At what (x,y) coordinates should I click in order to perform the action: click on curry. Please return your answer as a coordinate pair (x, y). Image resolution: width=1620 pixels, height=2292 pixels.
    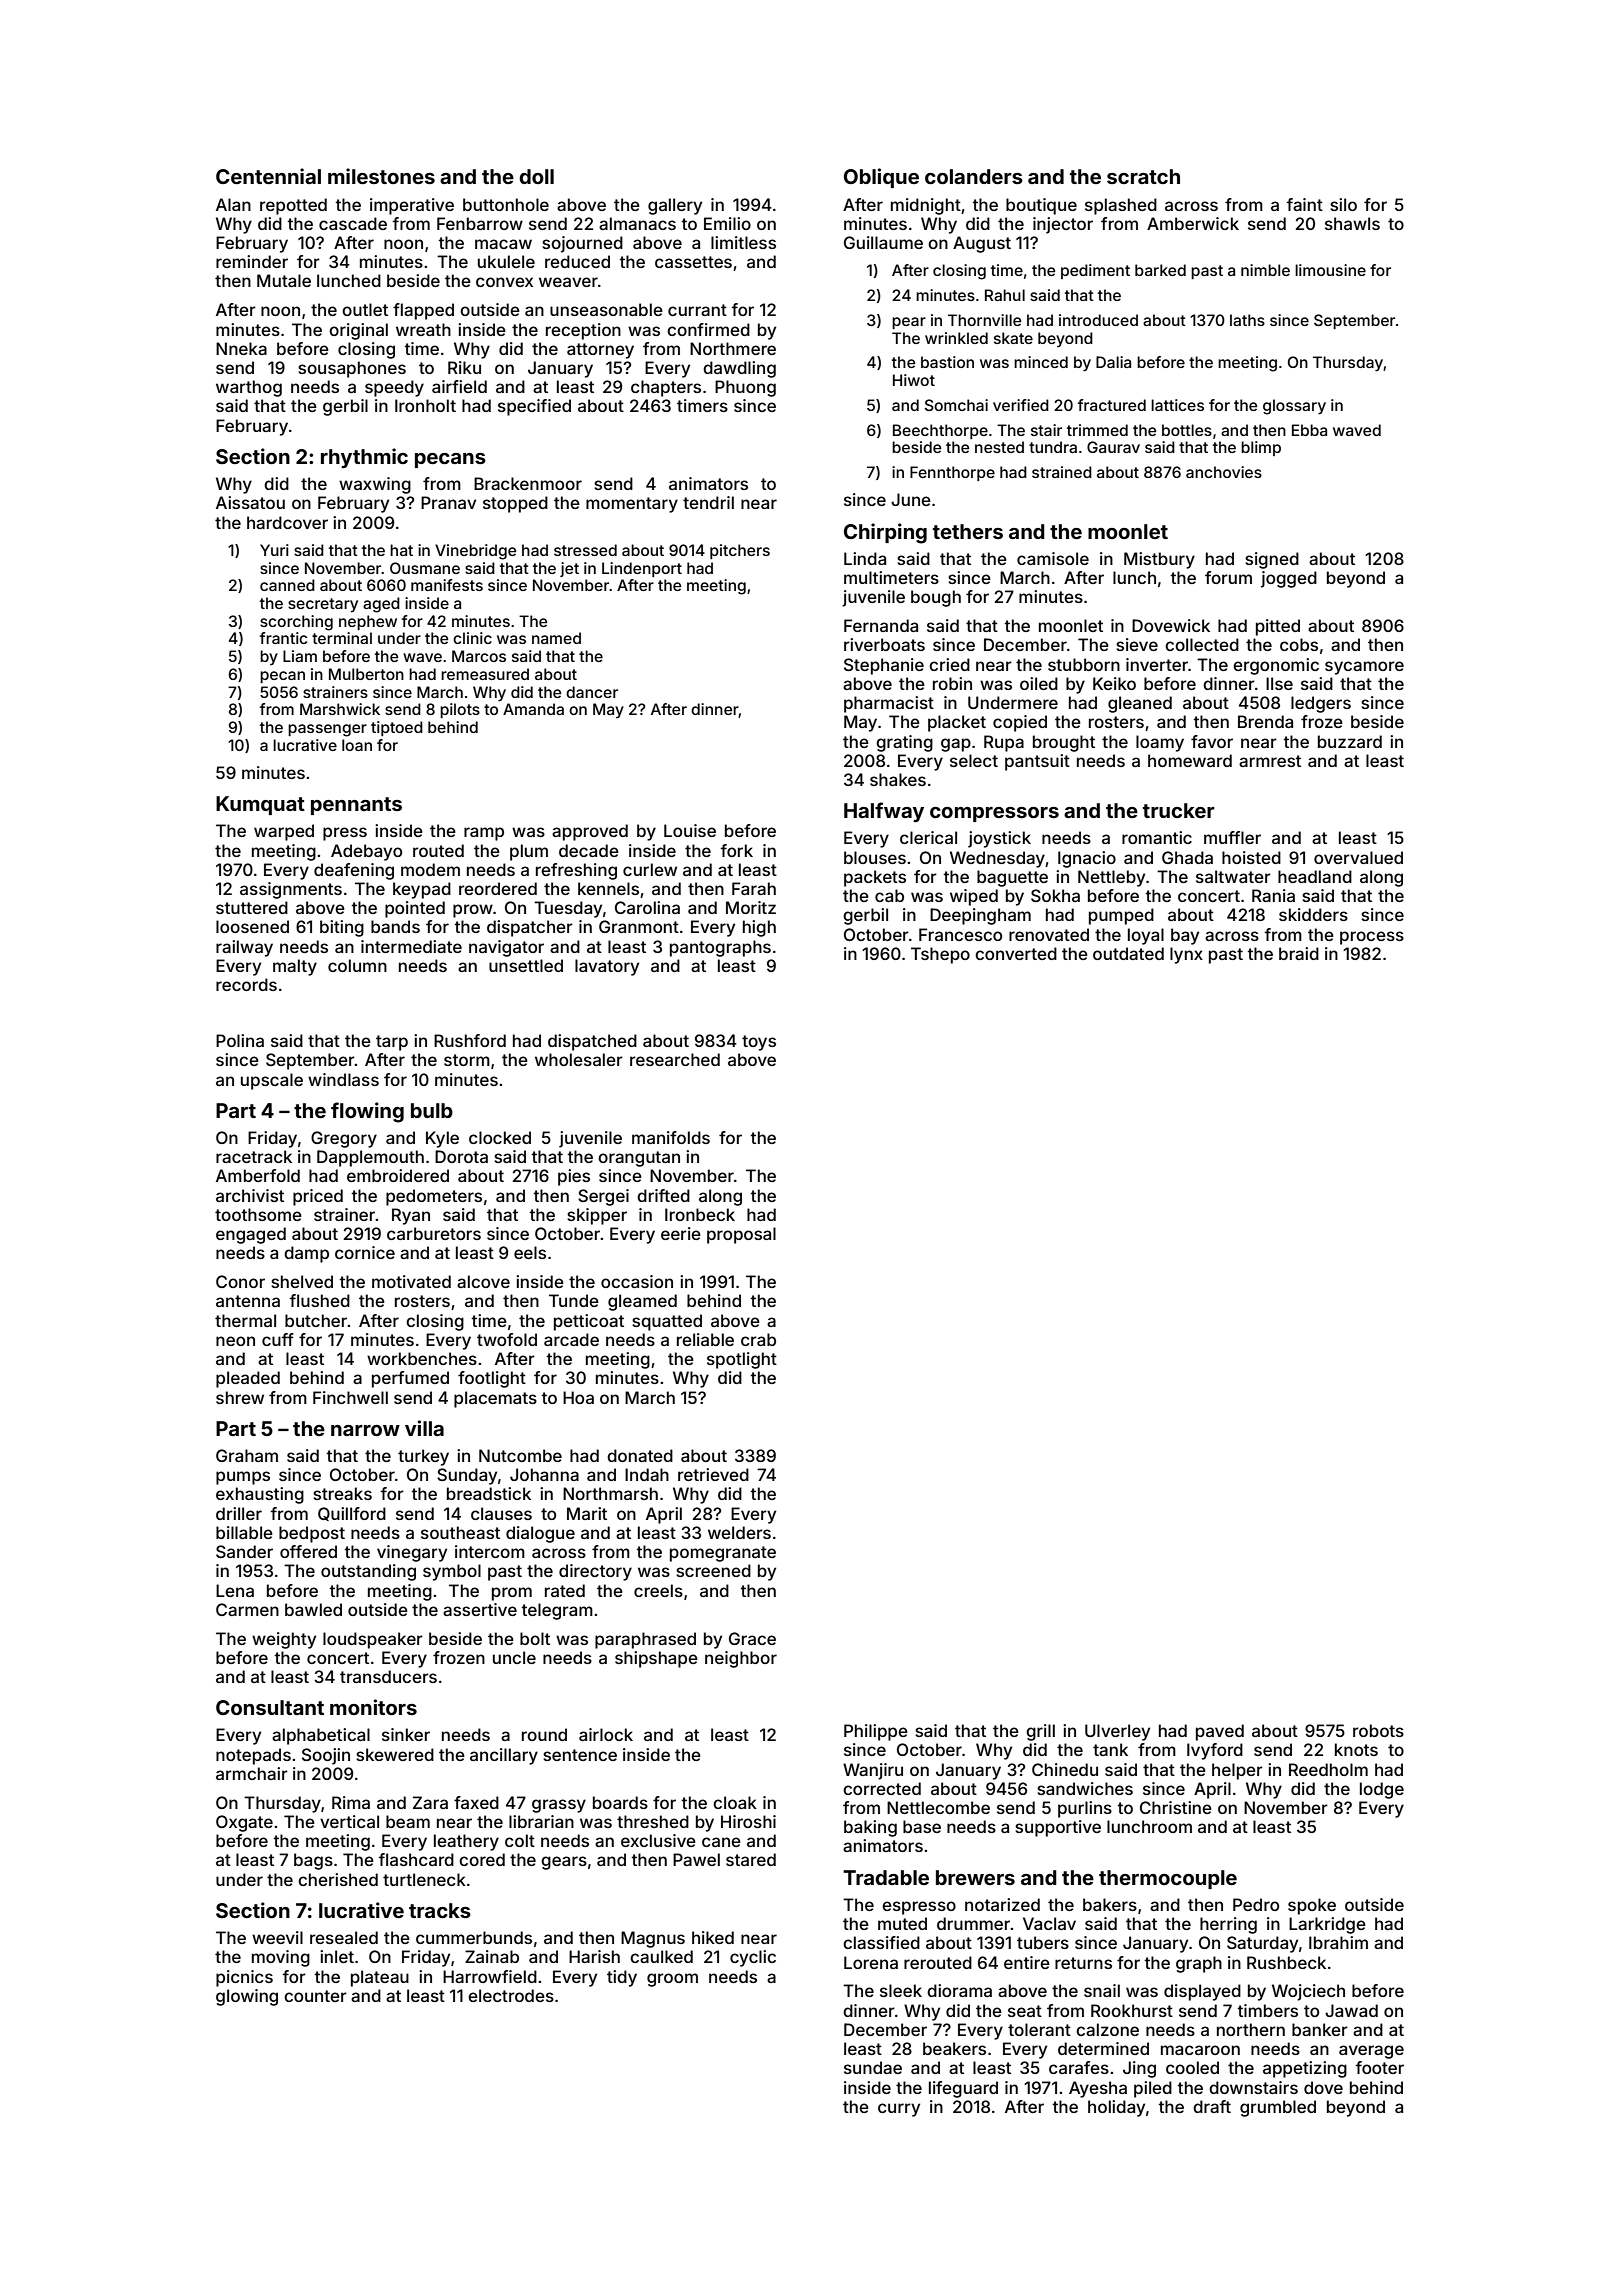
    Looking at the image, I should click on (899, 2110).
